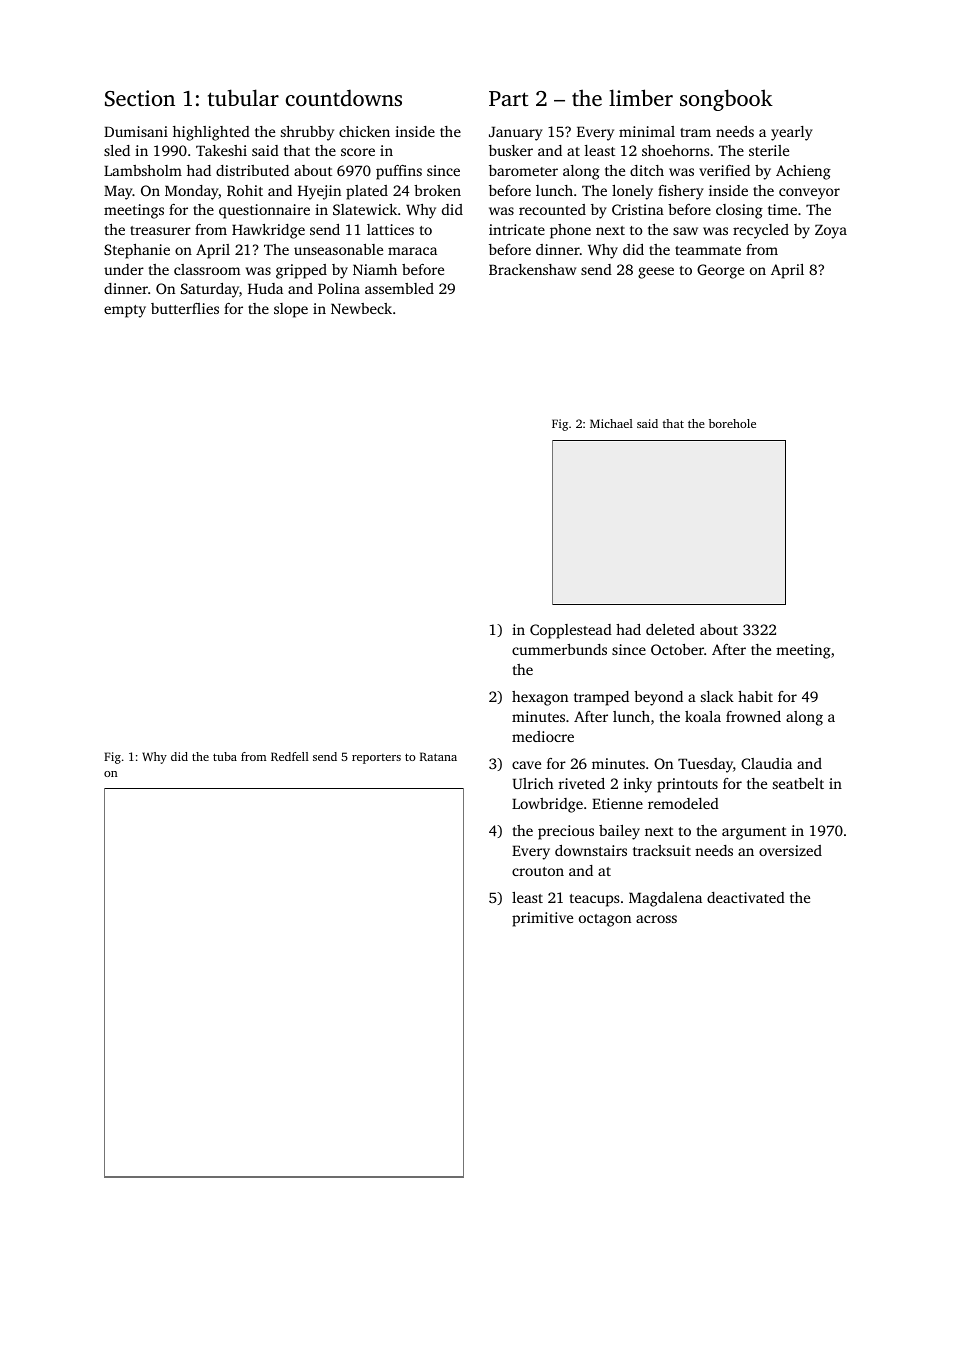 Image resolution: width=953 pixels, height=1354 pixels. Describe the element at coordinates (344, 97) in the screenshot. I see `countdowns` at that location.
